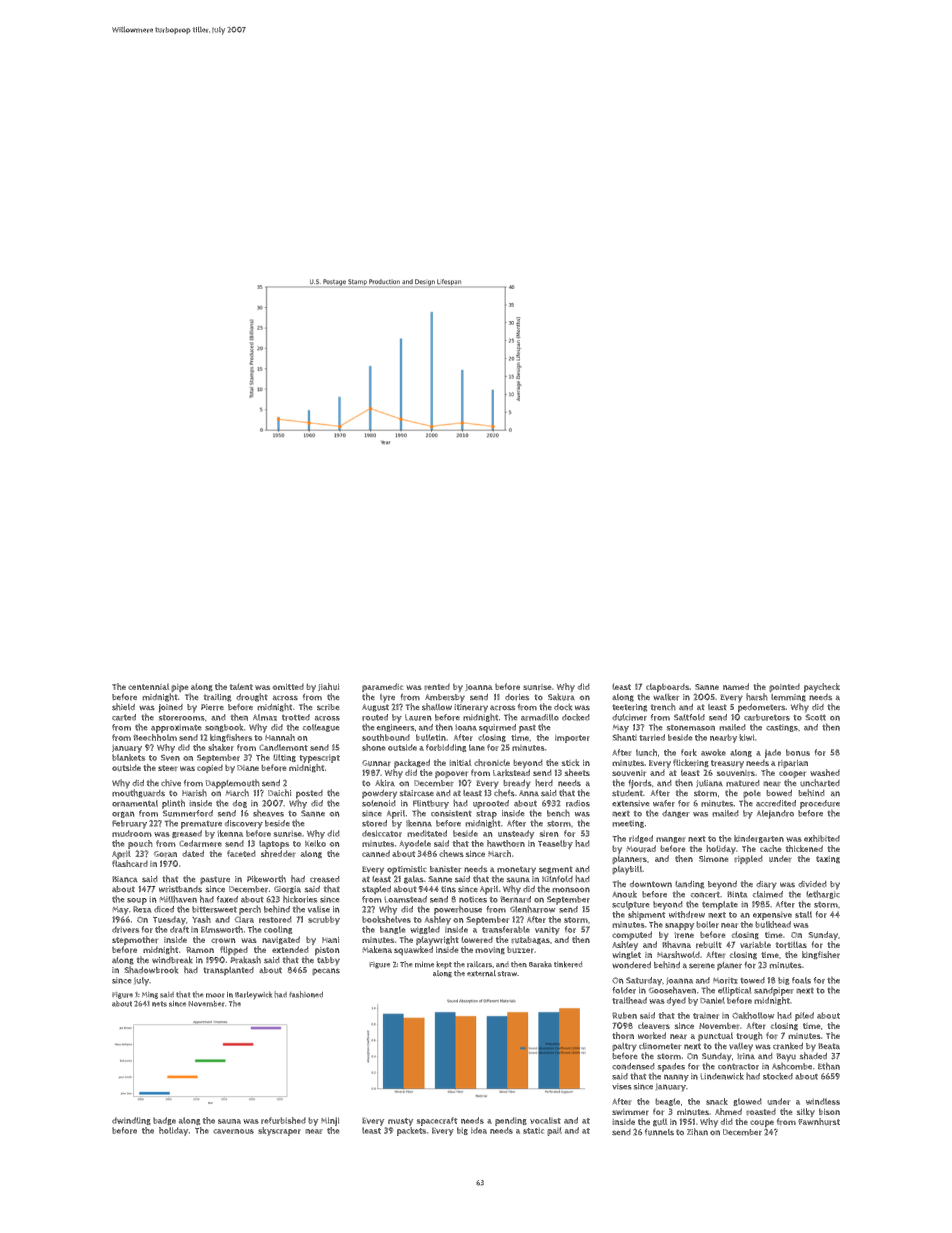  What do you see at coordinates (784, 687) in the screenshot?
I see `pointed` at bounding box center [784, 687].
